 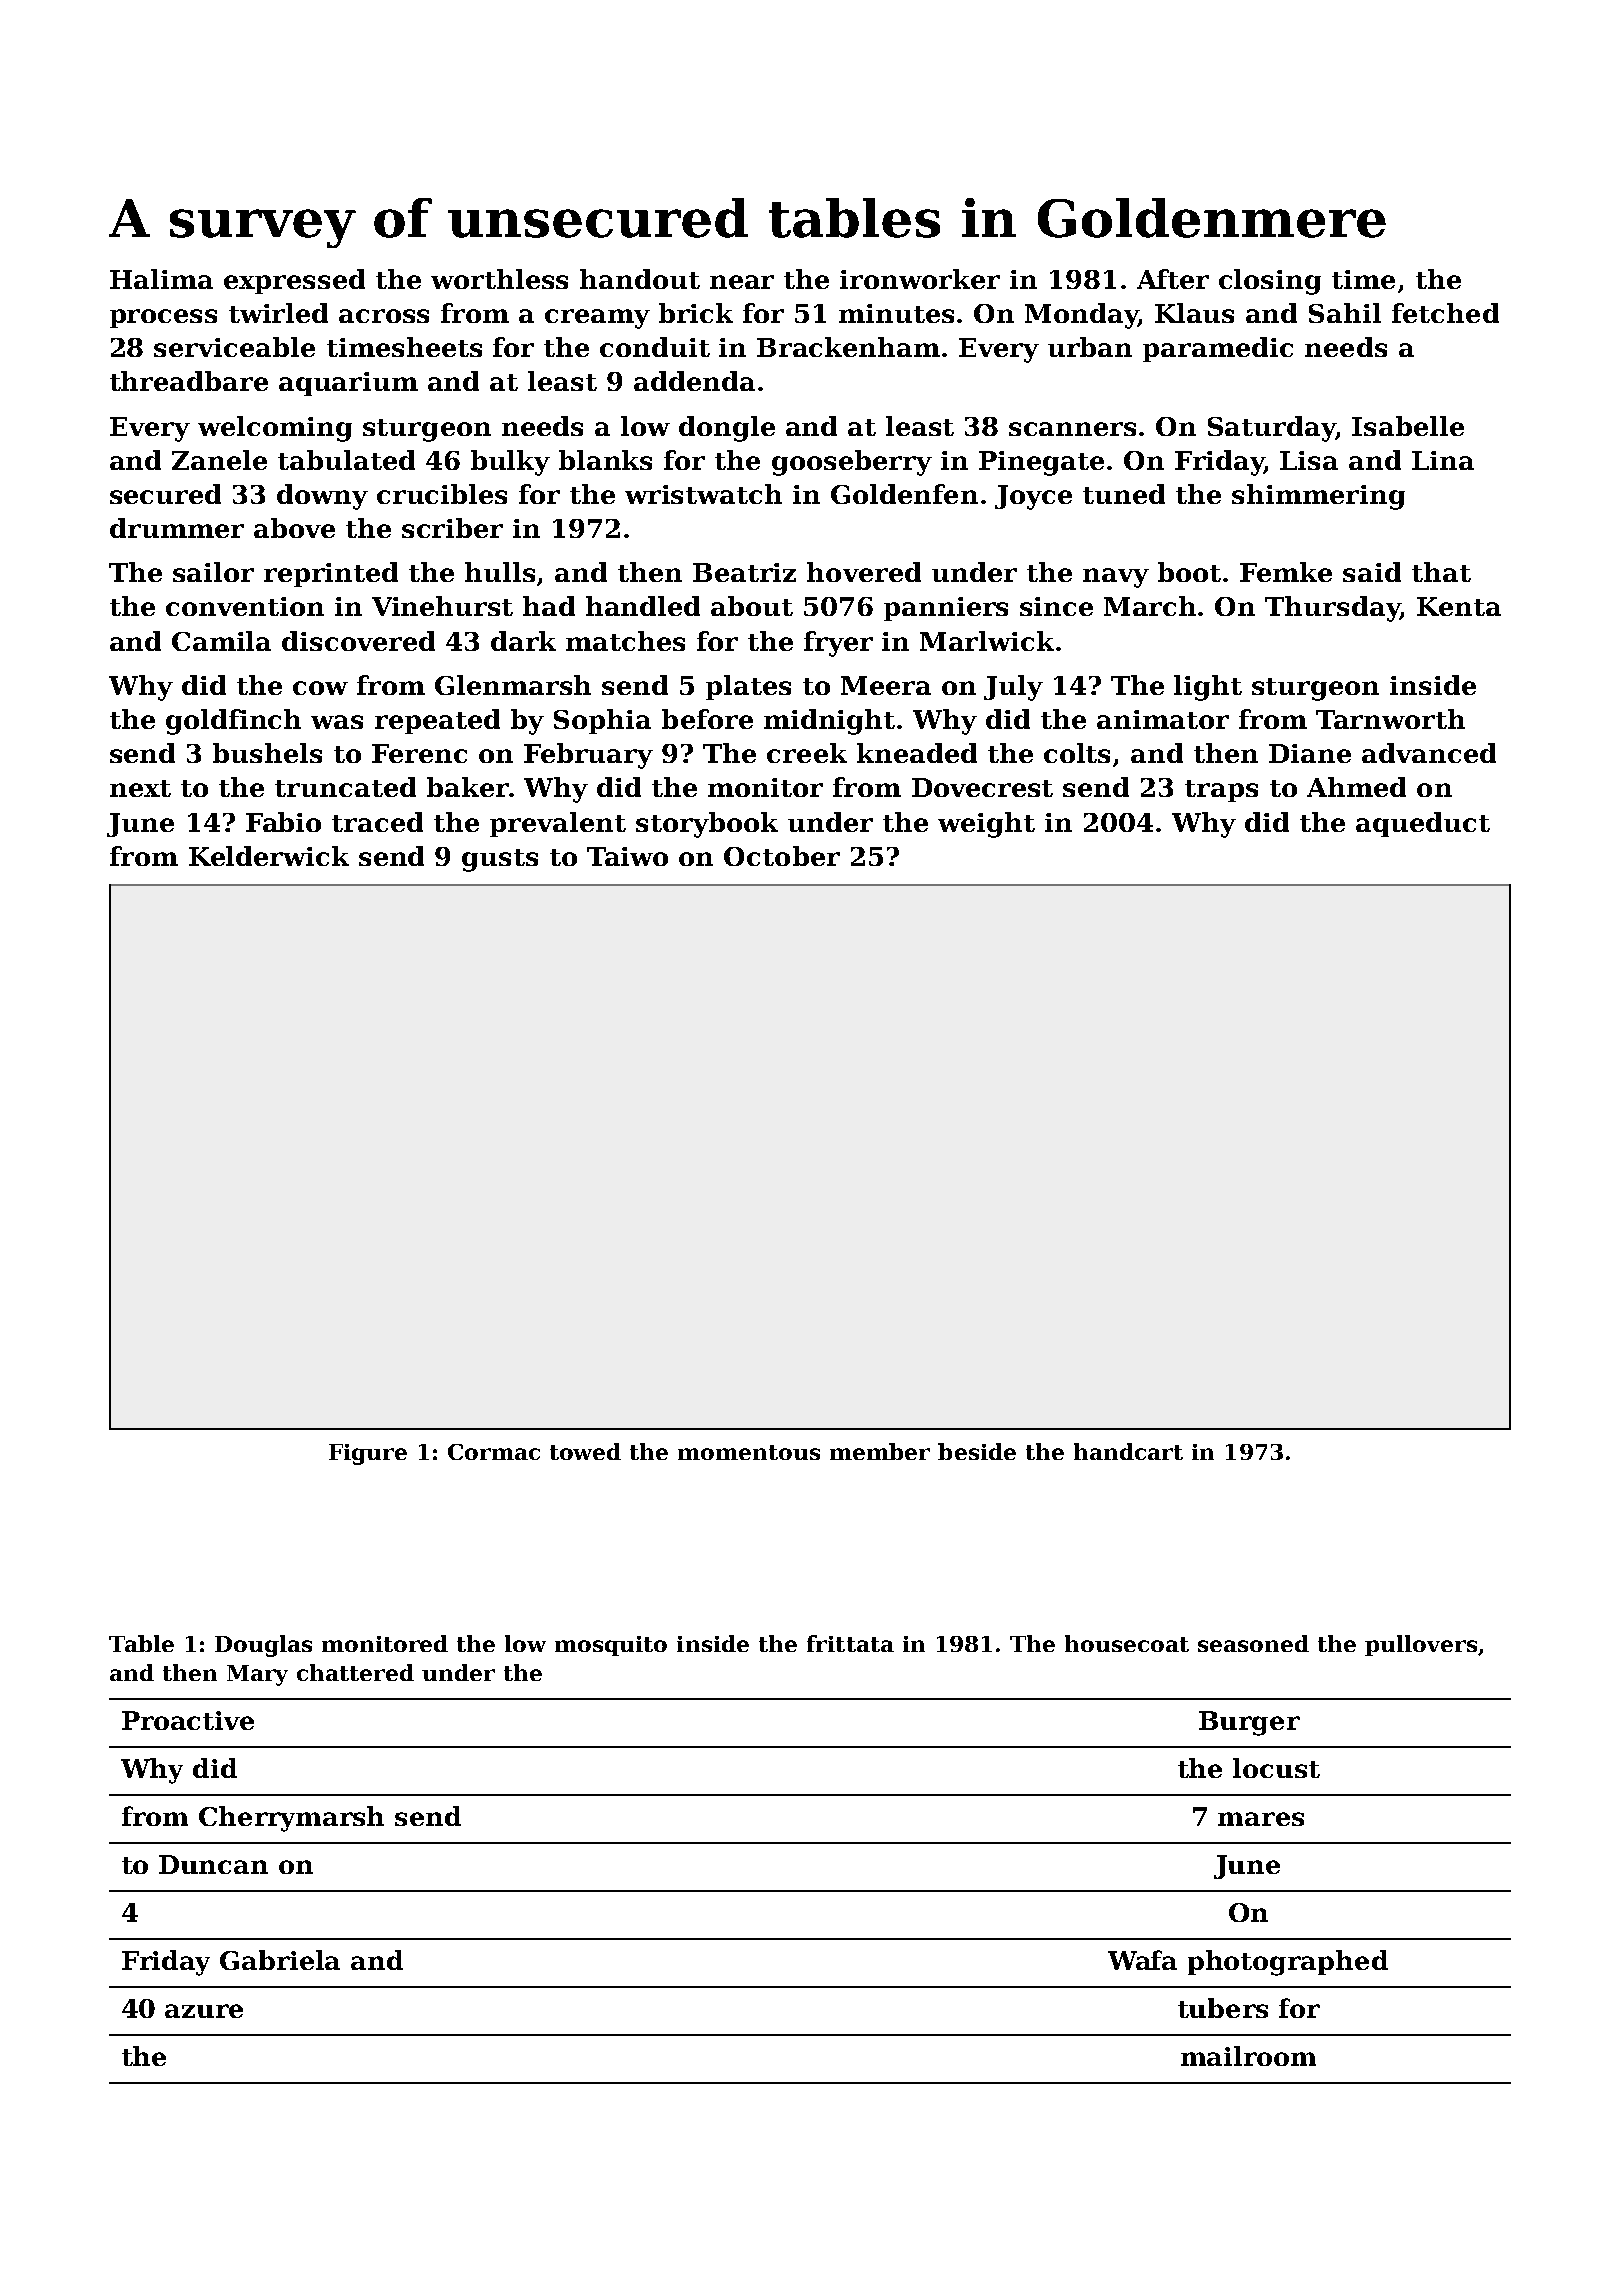 I want to click on beside, so click(x=977, y=1451).
